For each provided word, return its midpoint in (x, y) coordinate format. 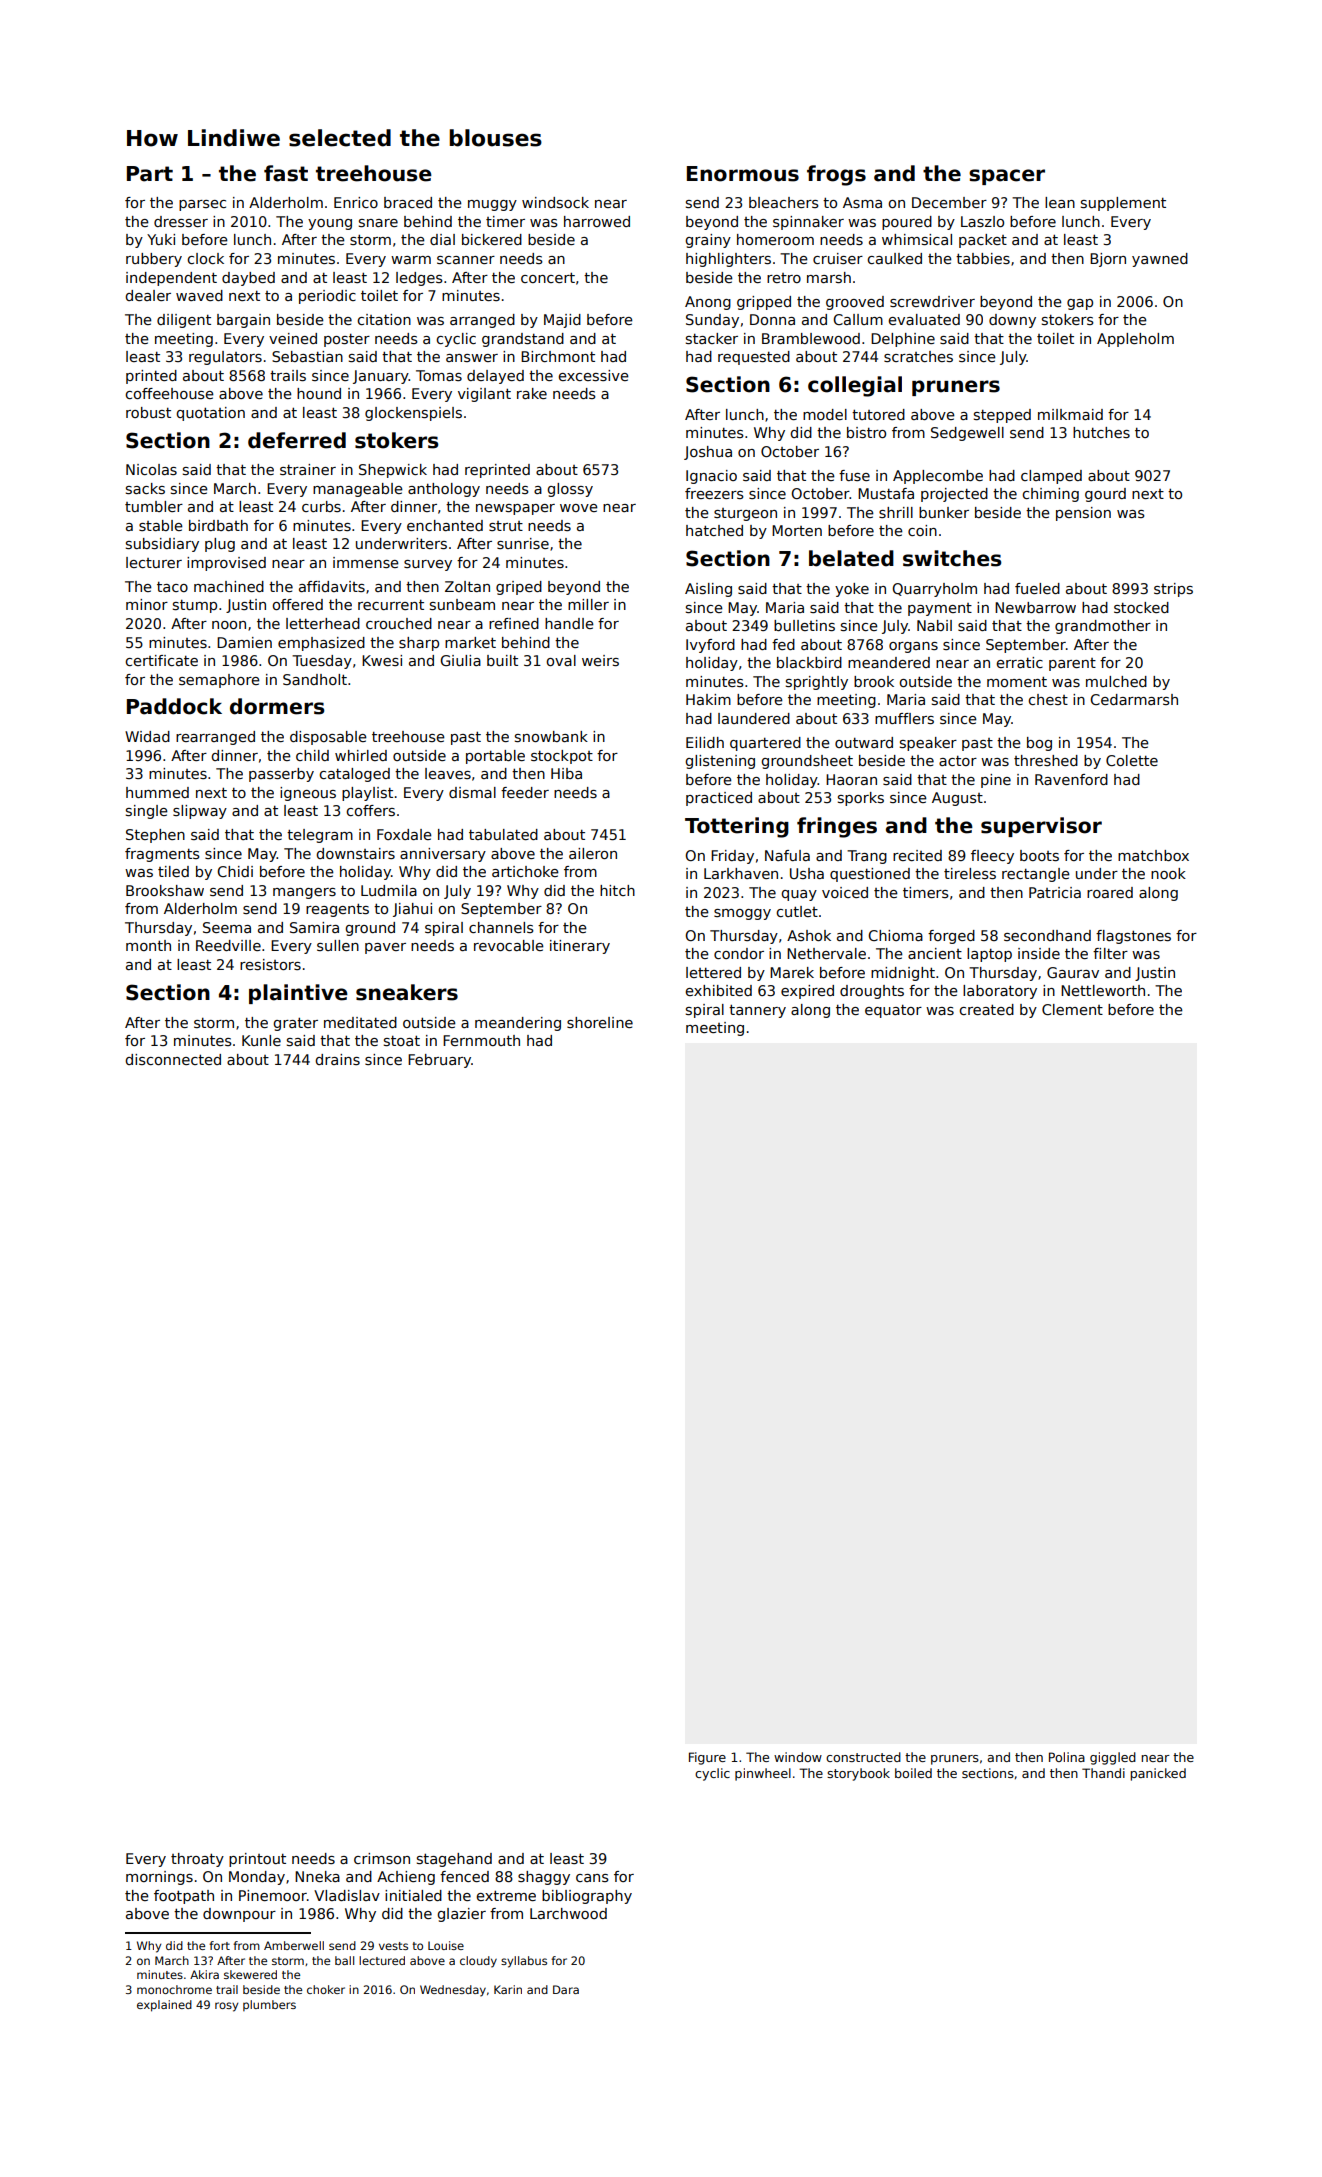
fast (286, 173)
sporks (861, 799)
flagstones (1133, 937)
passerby (281, 775)
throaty (197, 1860)
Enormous (743, 174)
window (798, 1757)
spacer (1007, 177)
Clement (1072, 1009)
